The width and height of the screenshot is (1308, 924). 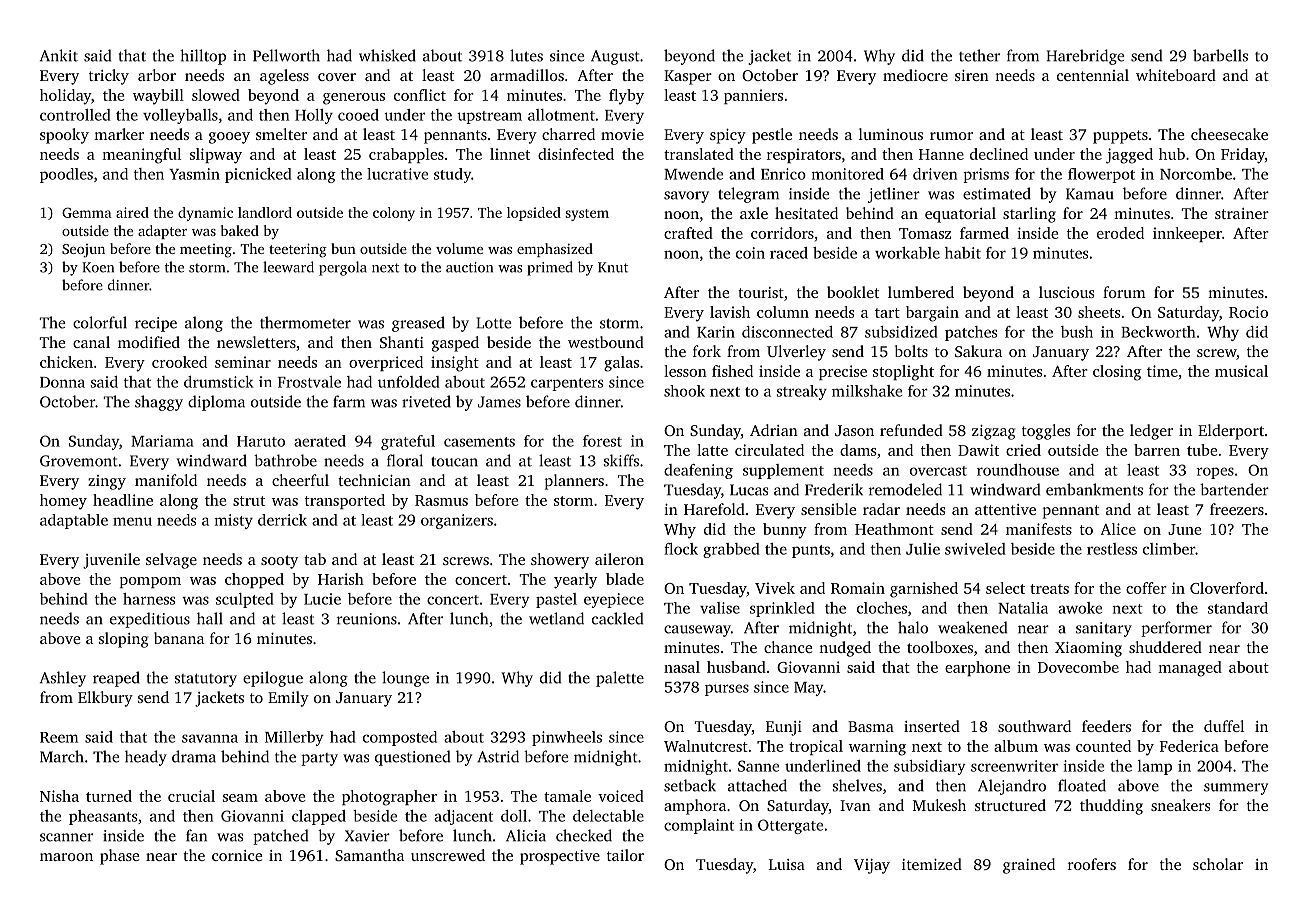 I want to click on heady, so click(x=146, y=758).
